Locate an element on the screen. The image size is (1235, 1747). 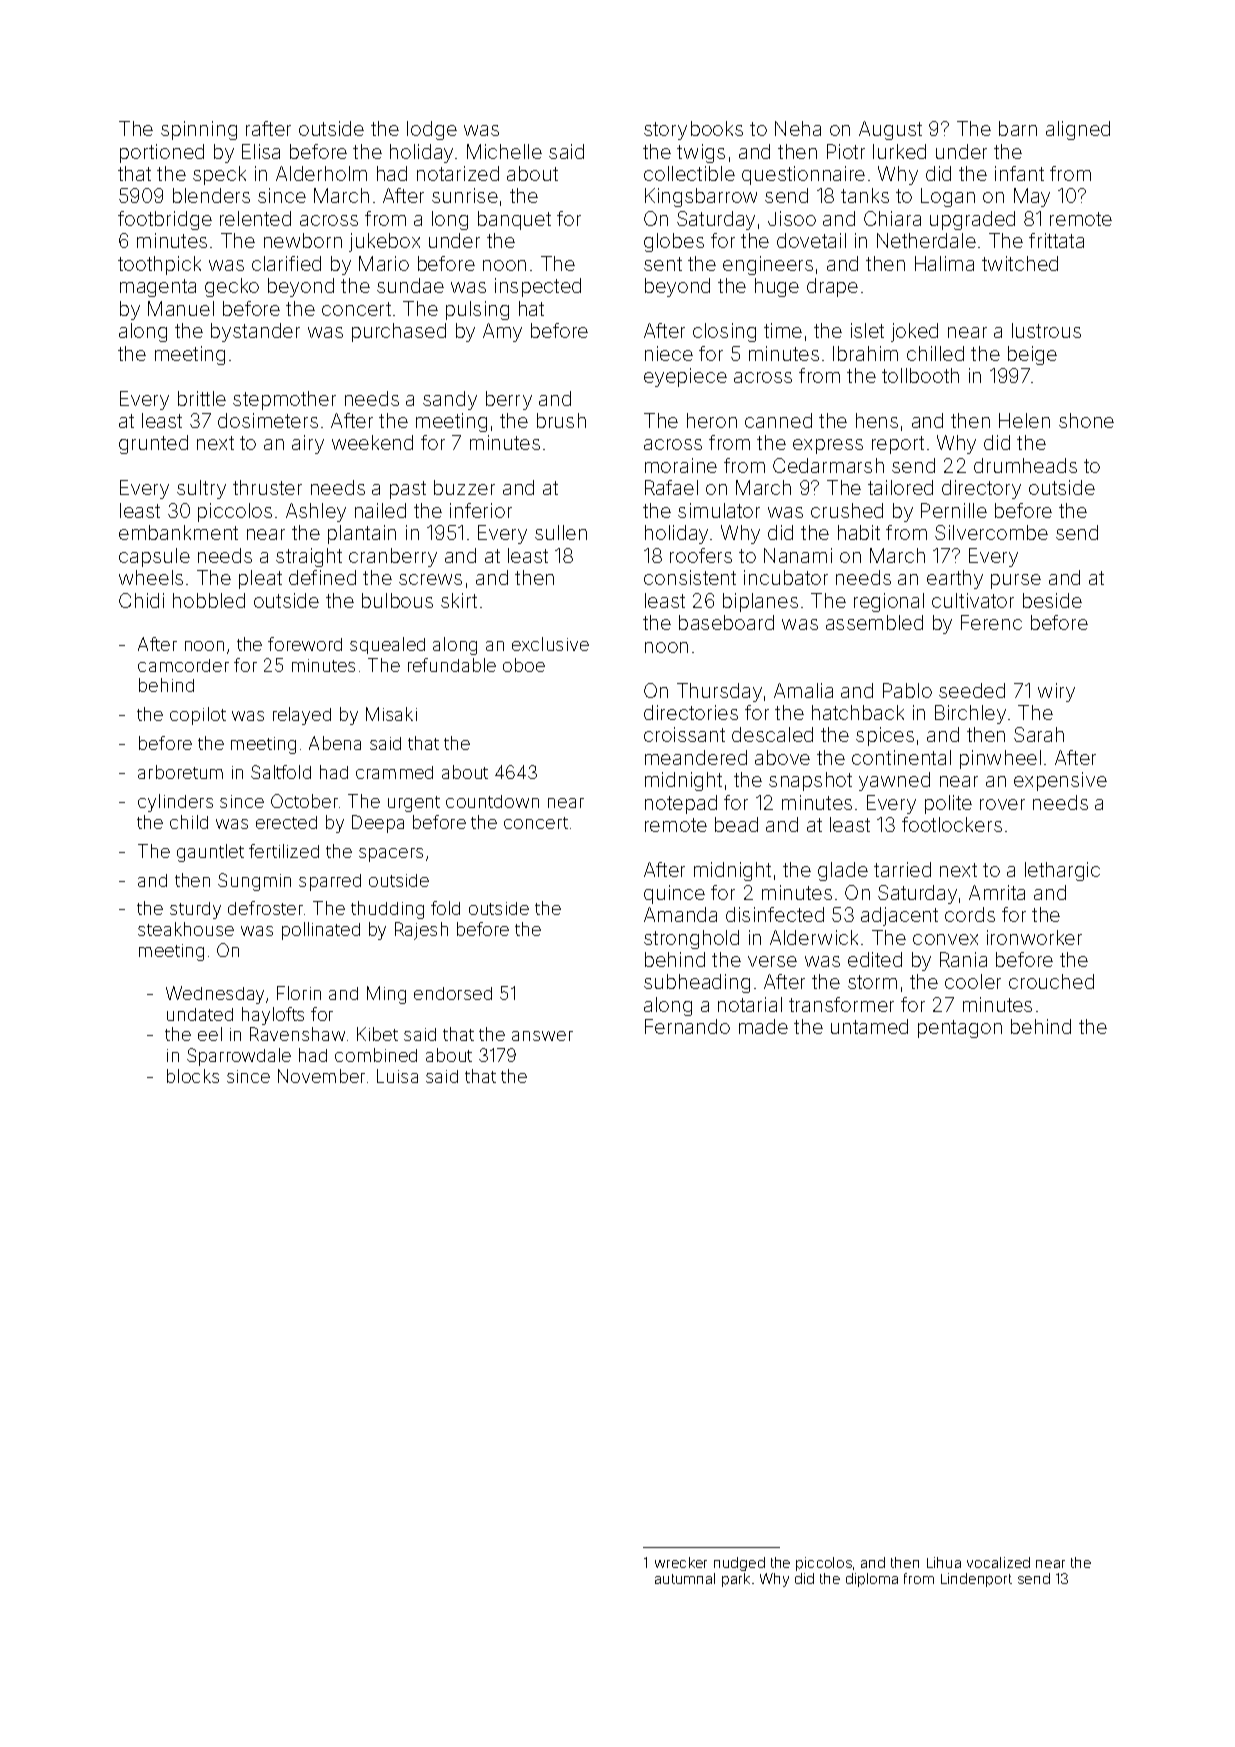
aligned is located at coordinates (1078, 130).
